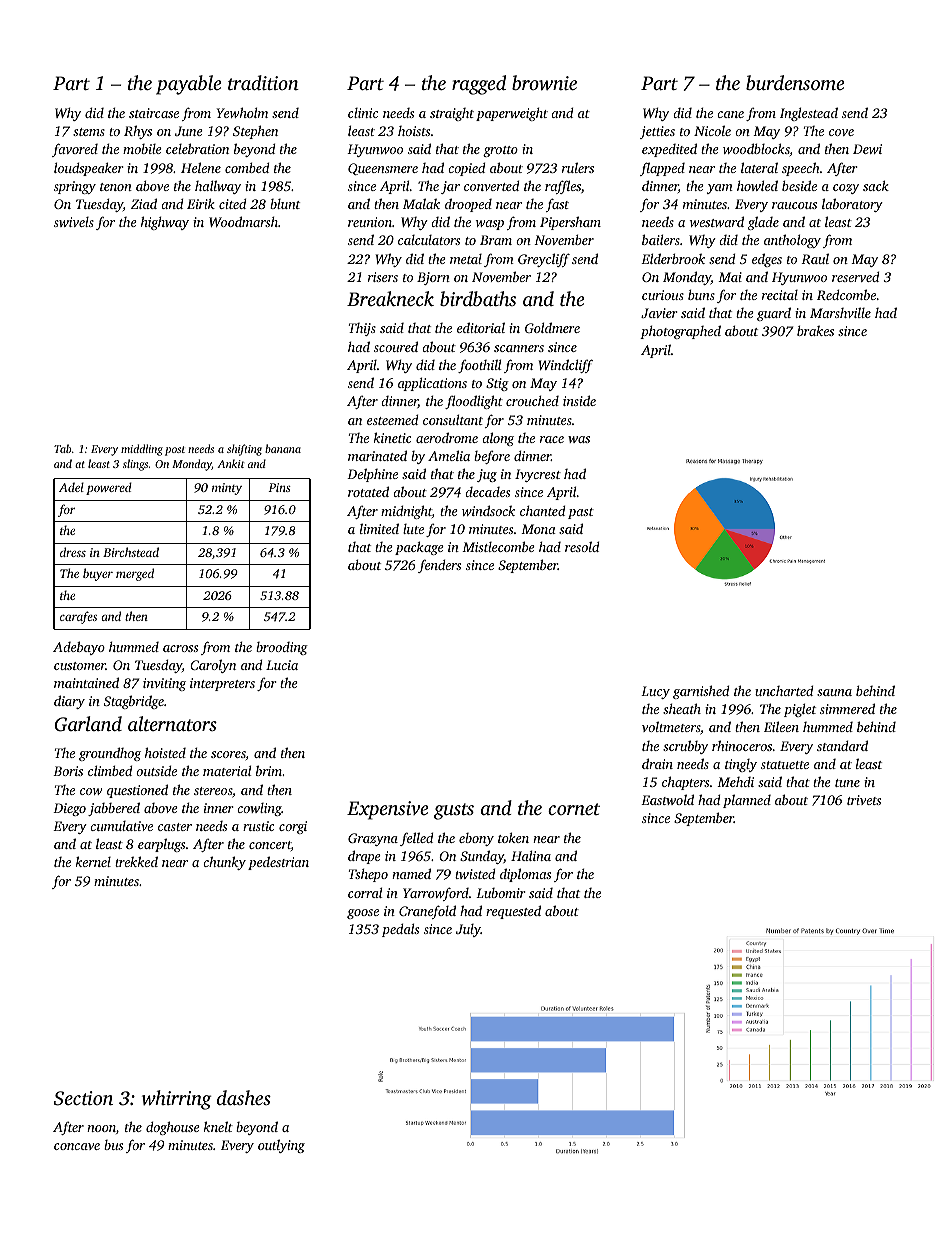 Image resolution: width=952 pixels, height=1233 pixels. Describe the element at coordinates (71, 487) in the document. I see `Adel` at that location.
